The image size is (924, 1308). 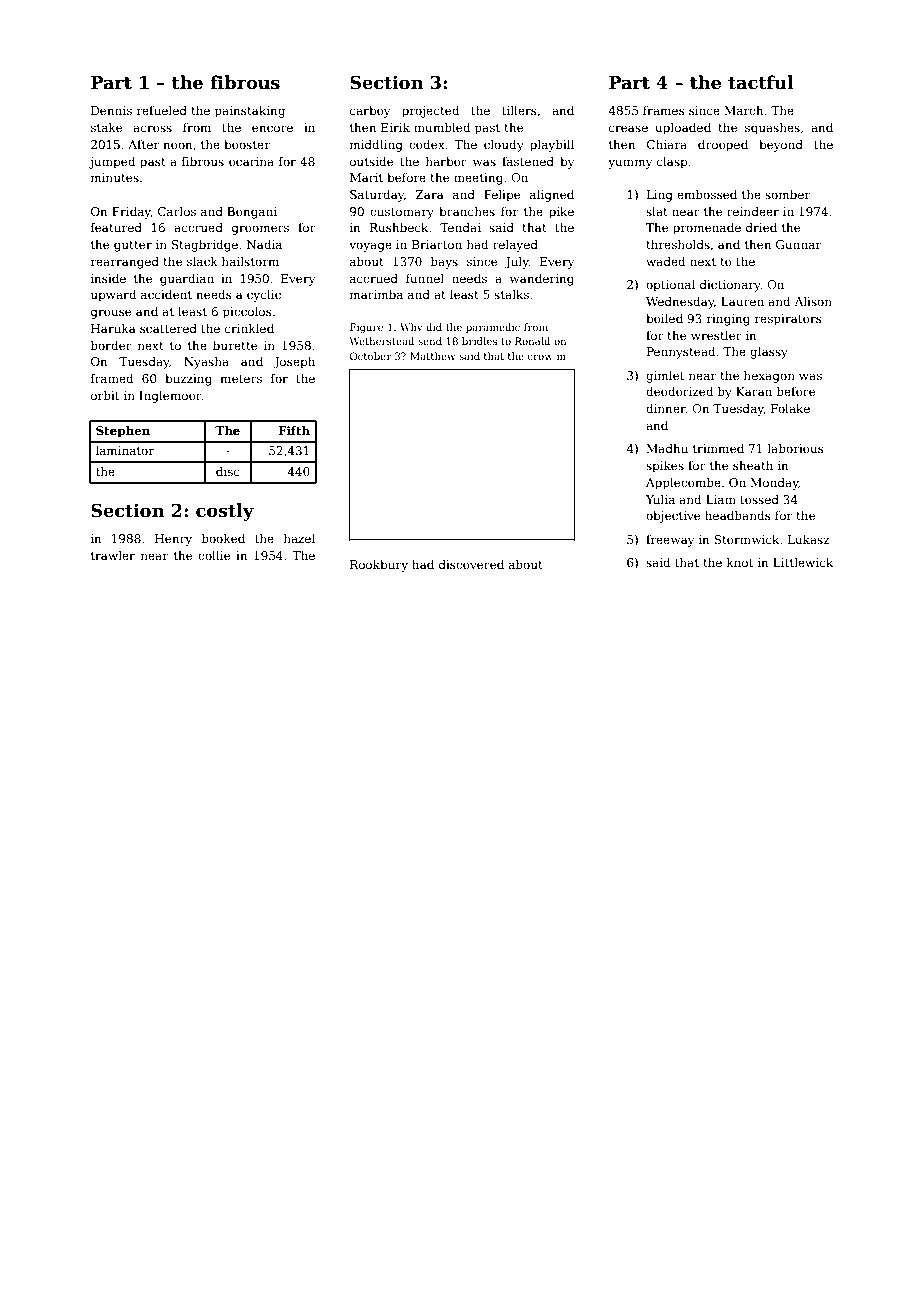 I want to click on paramedic, so click(x=493, y=328).
